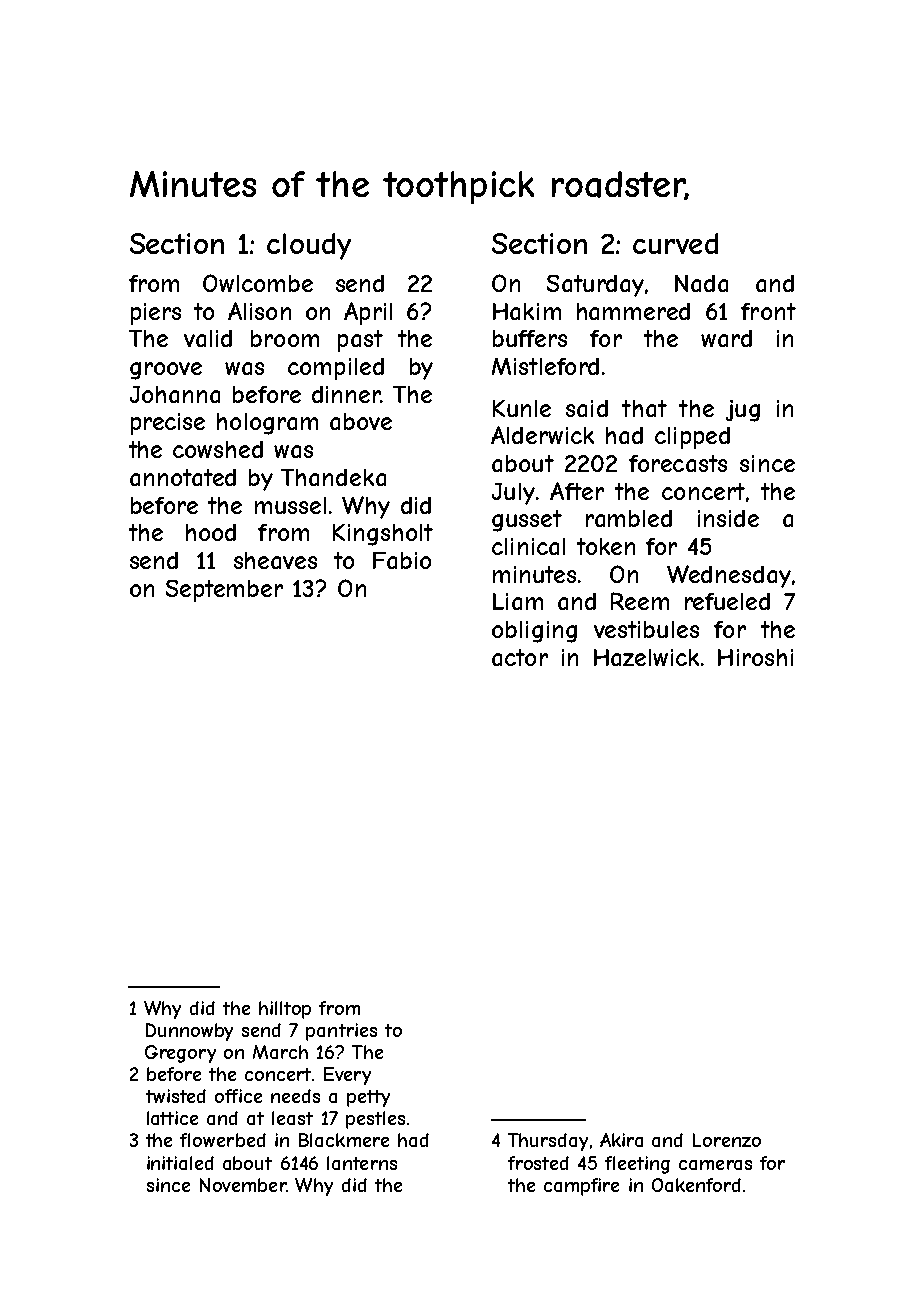 This screenshot has height=1311, width=924. I want to click on September, so click(224, 591).
